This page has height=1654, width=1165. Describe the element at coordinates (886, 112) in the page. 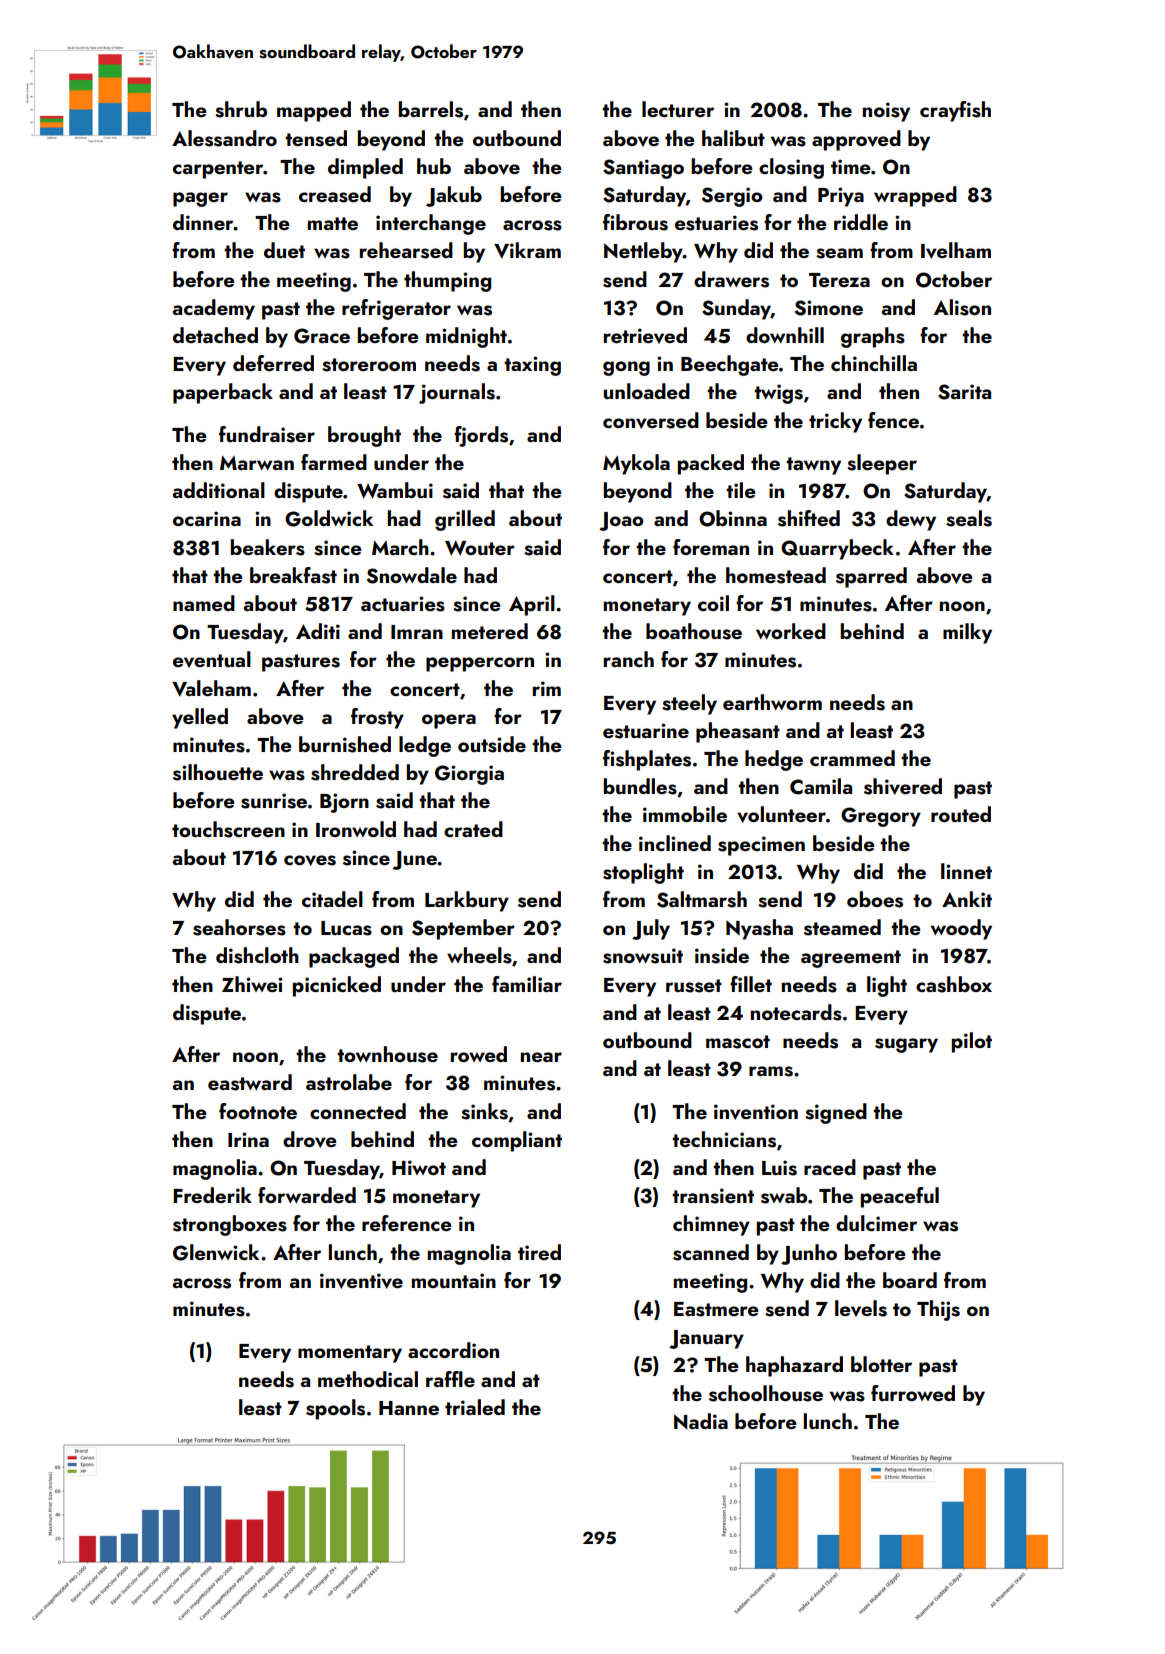

I see `noisy` at that location.
